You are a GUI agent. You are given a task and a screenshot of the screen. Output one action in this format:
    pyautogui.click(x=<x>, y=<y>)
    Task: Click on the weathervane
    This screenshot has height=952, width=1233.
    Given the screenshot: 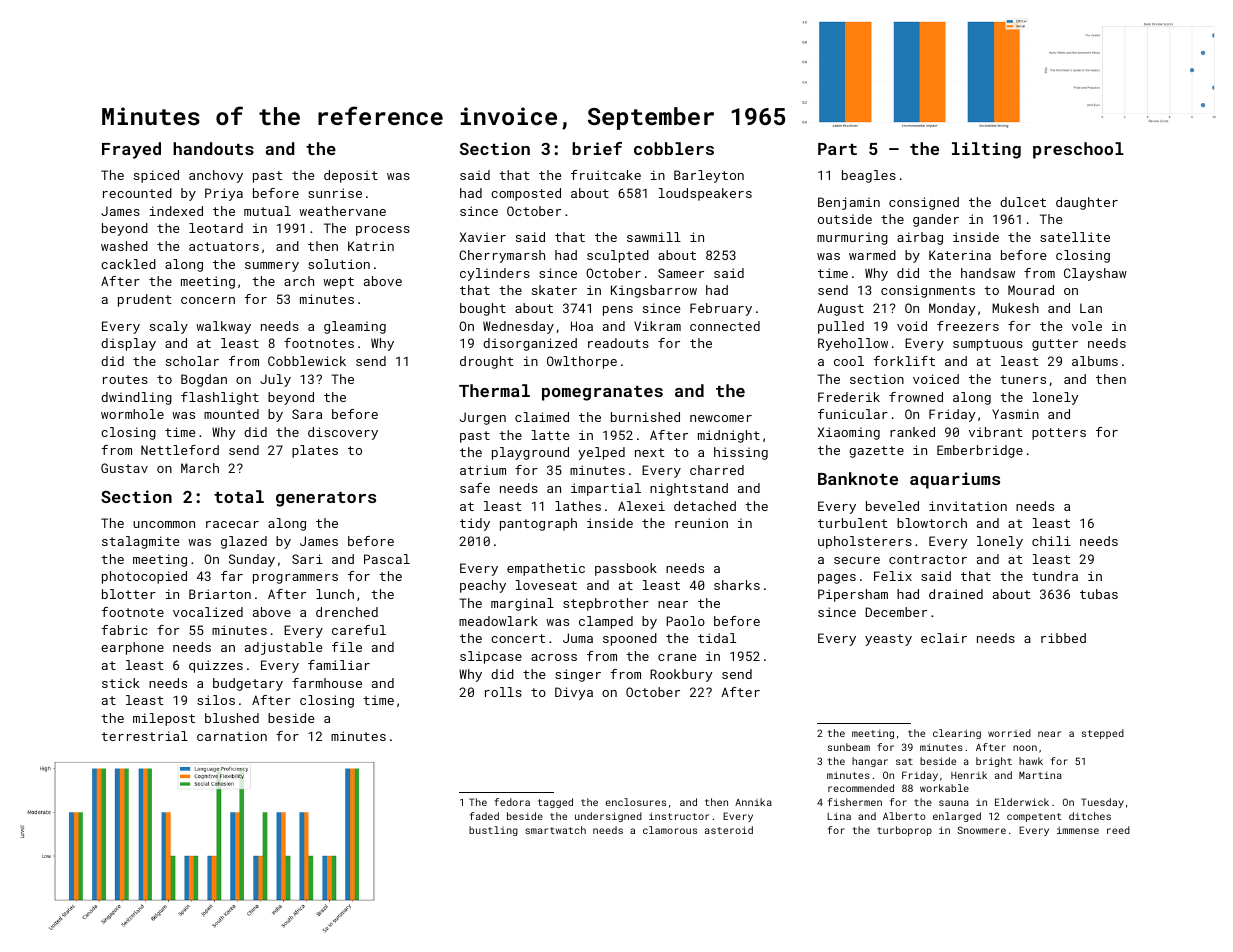 What is the action you would take?
    pyautogui.click(x=342, y=211)
